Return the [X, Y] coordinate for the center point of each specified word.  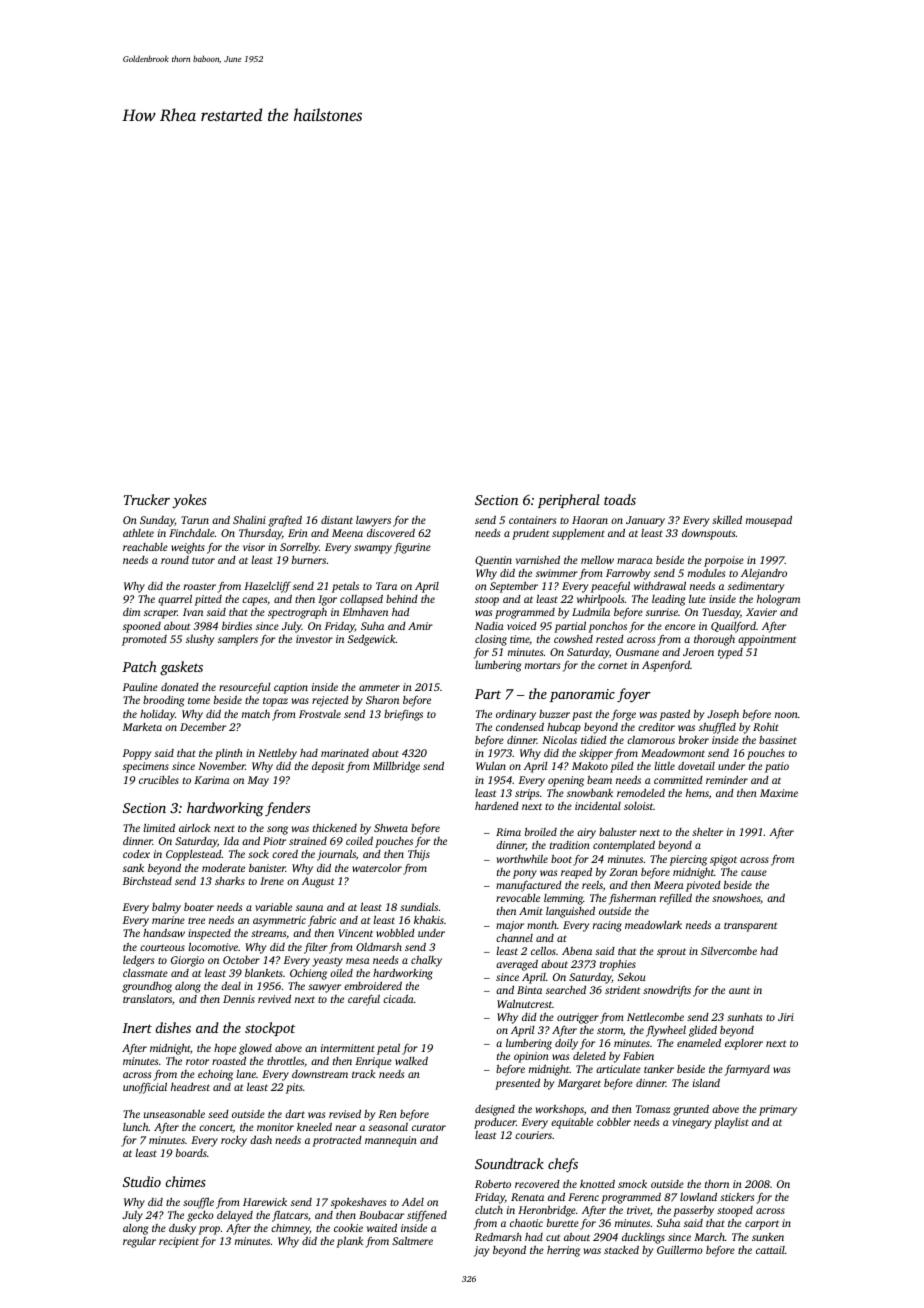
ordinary [516, 715]
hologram [778, 600]
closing [491, 640]
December [203, 726]
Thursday [260, 534]
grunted [691, 1110]
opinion [531, 1057]
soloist [638, 806]
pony [525, 874]
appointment [767, 640]
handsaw [164, 933]
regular [139, 1242]
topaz [275, 702]
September [514, 587]
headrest [190, 1087]
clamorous [651, 740]
